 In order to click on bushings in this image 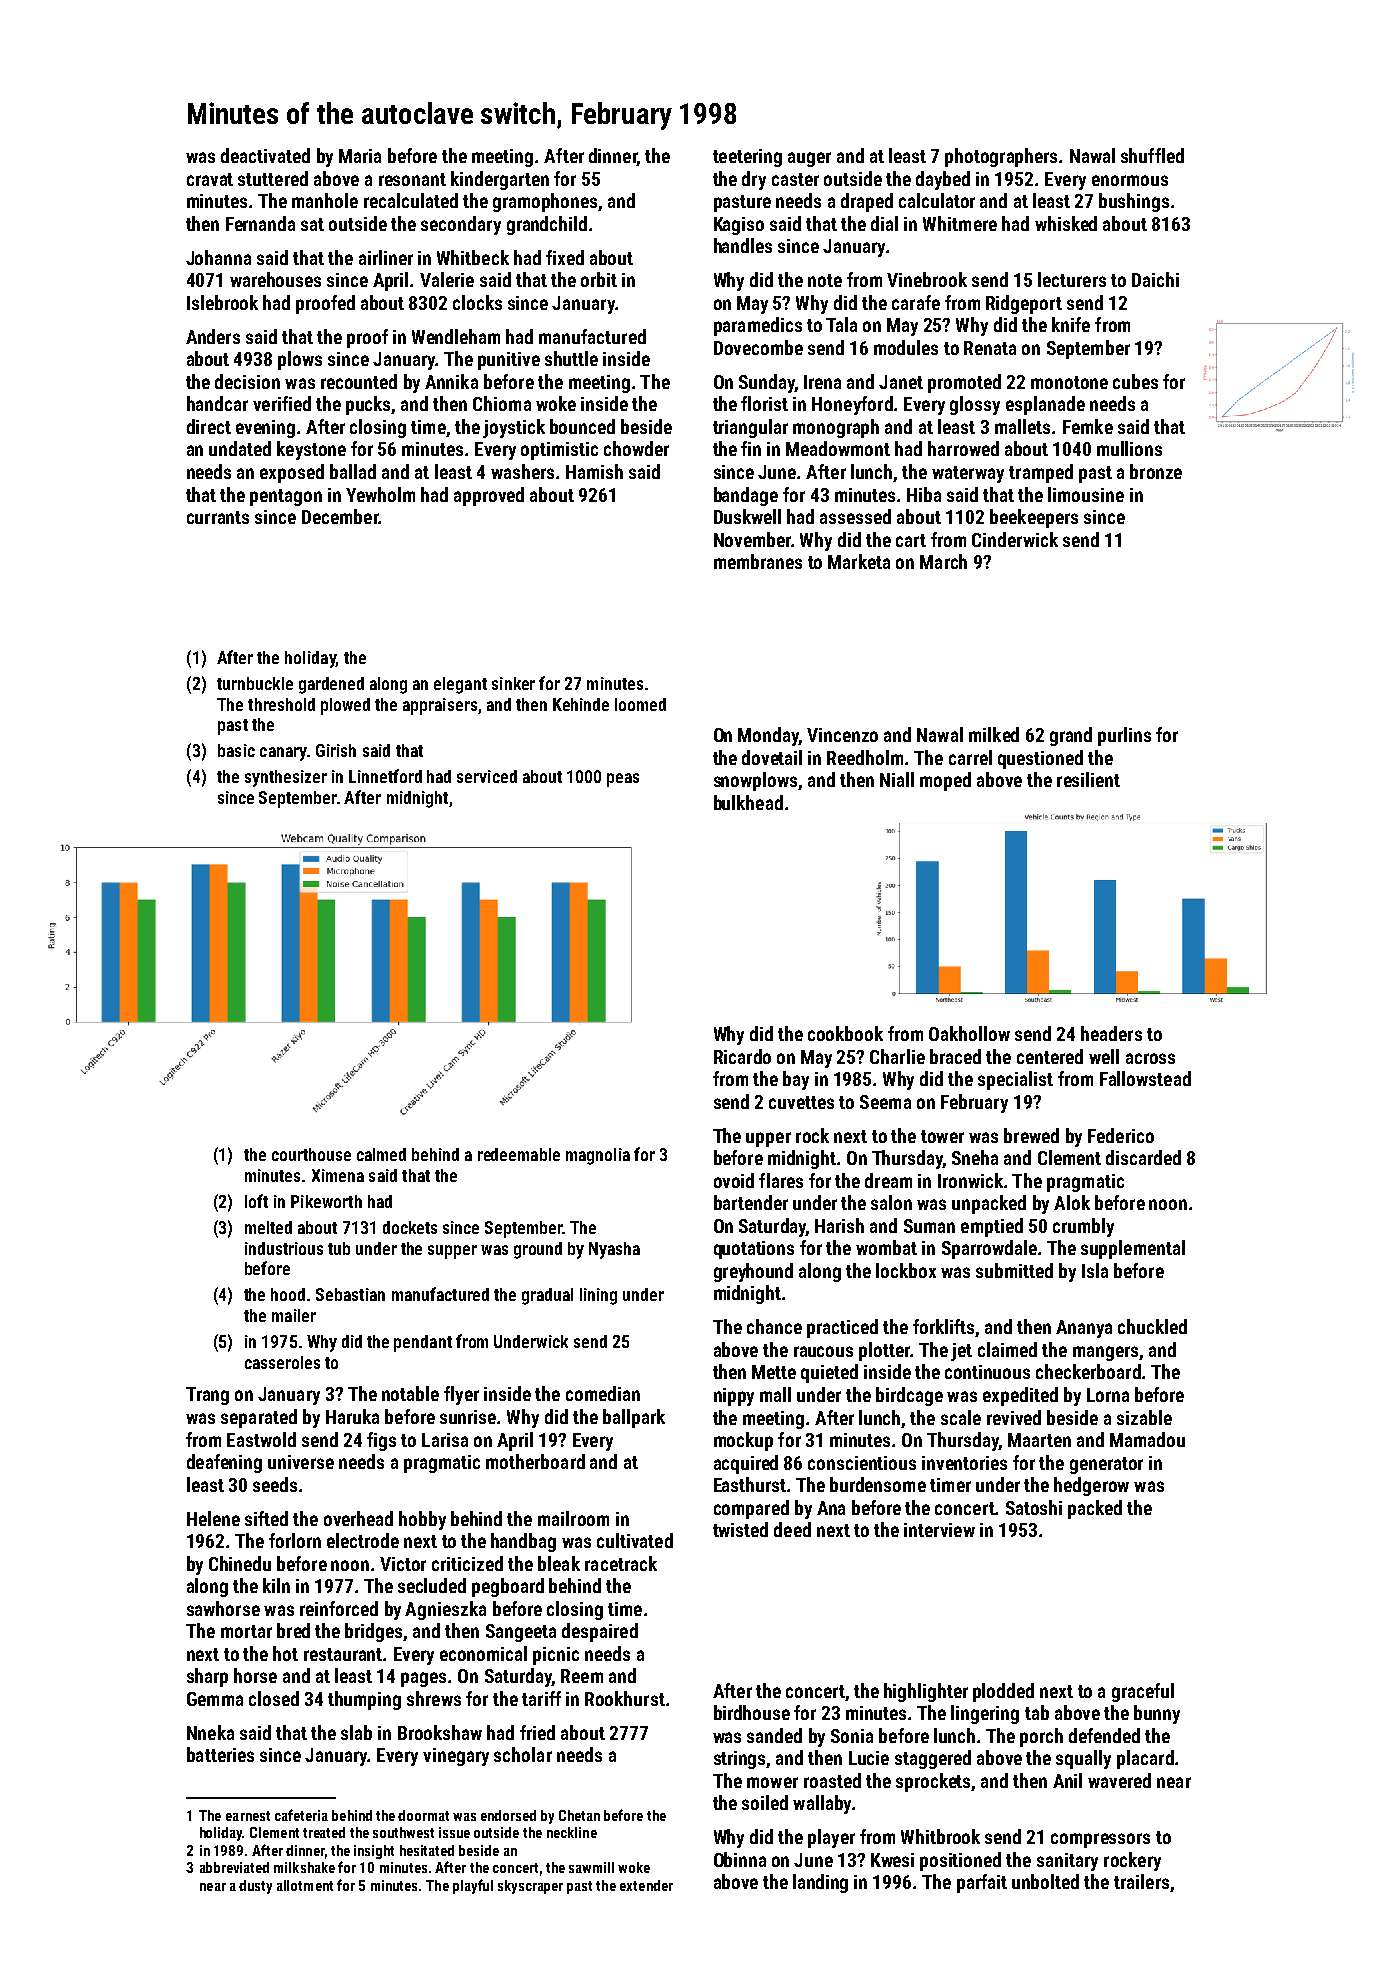, I will do `click(1134, 202)`.
